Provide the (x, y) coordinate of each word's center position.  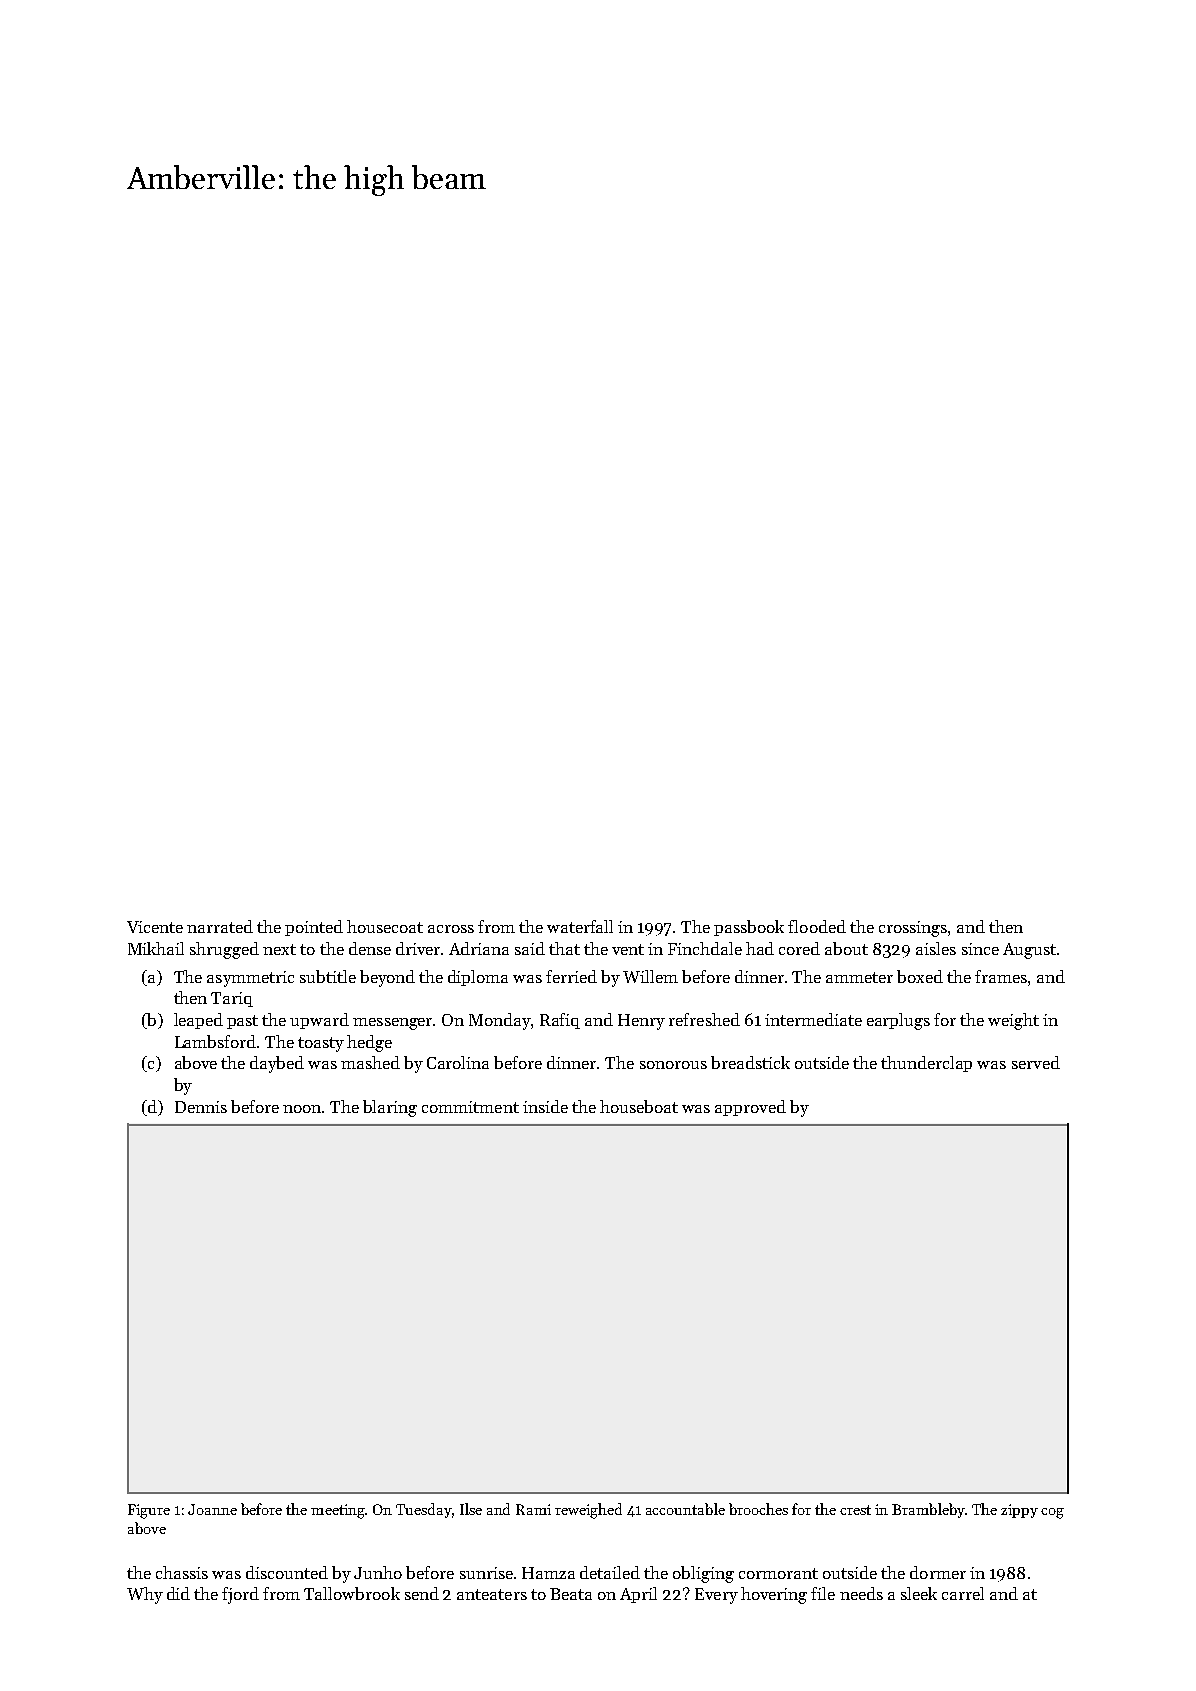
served (1036, 1062)
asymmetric (250, 979)
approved (750, 1108)
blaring (390, 1108)
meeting (338, 1511)
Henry (641, 1022)
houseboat (639, 1106)
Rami (533, 1509)
